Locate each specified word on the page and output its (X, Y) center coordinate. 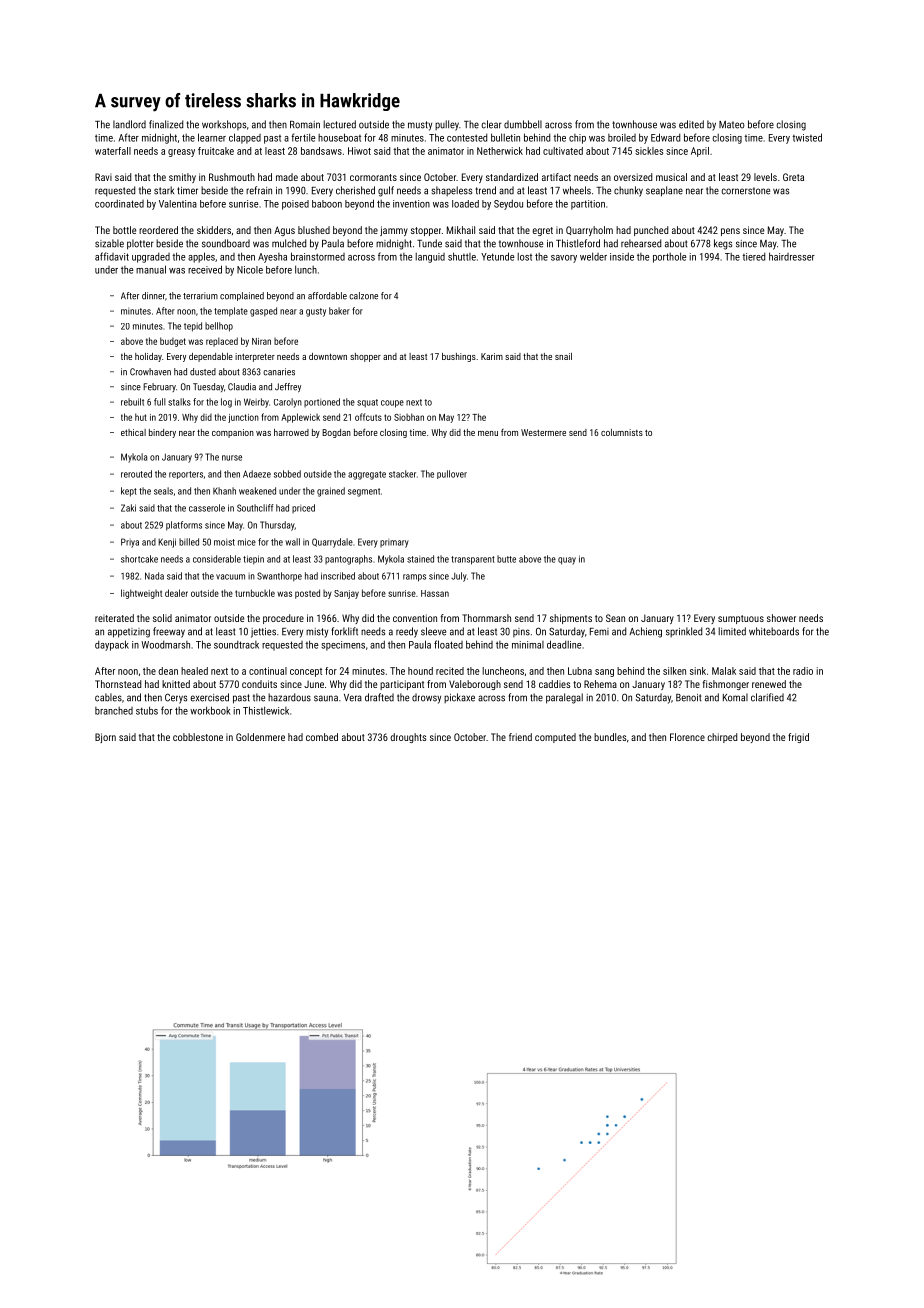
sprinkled (684, 632)
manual (151, 269)
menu (488, 433)
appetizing (129, 633)
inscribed (338, 576)
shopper (365, 357)
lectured (339, 124)
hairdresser (792, 256)
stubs (147, 710)
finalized (166, 124)
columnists (622, 432)
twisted (807, 137)
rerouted (136, 474)
